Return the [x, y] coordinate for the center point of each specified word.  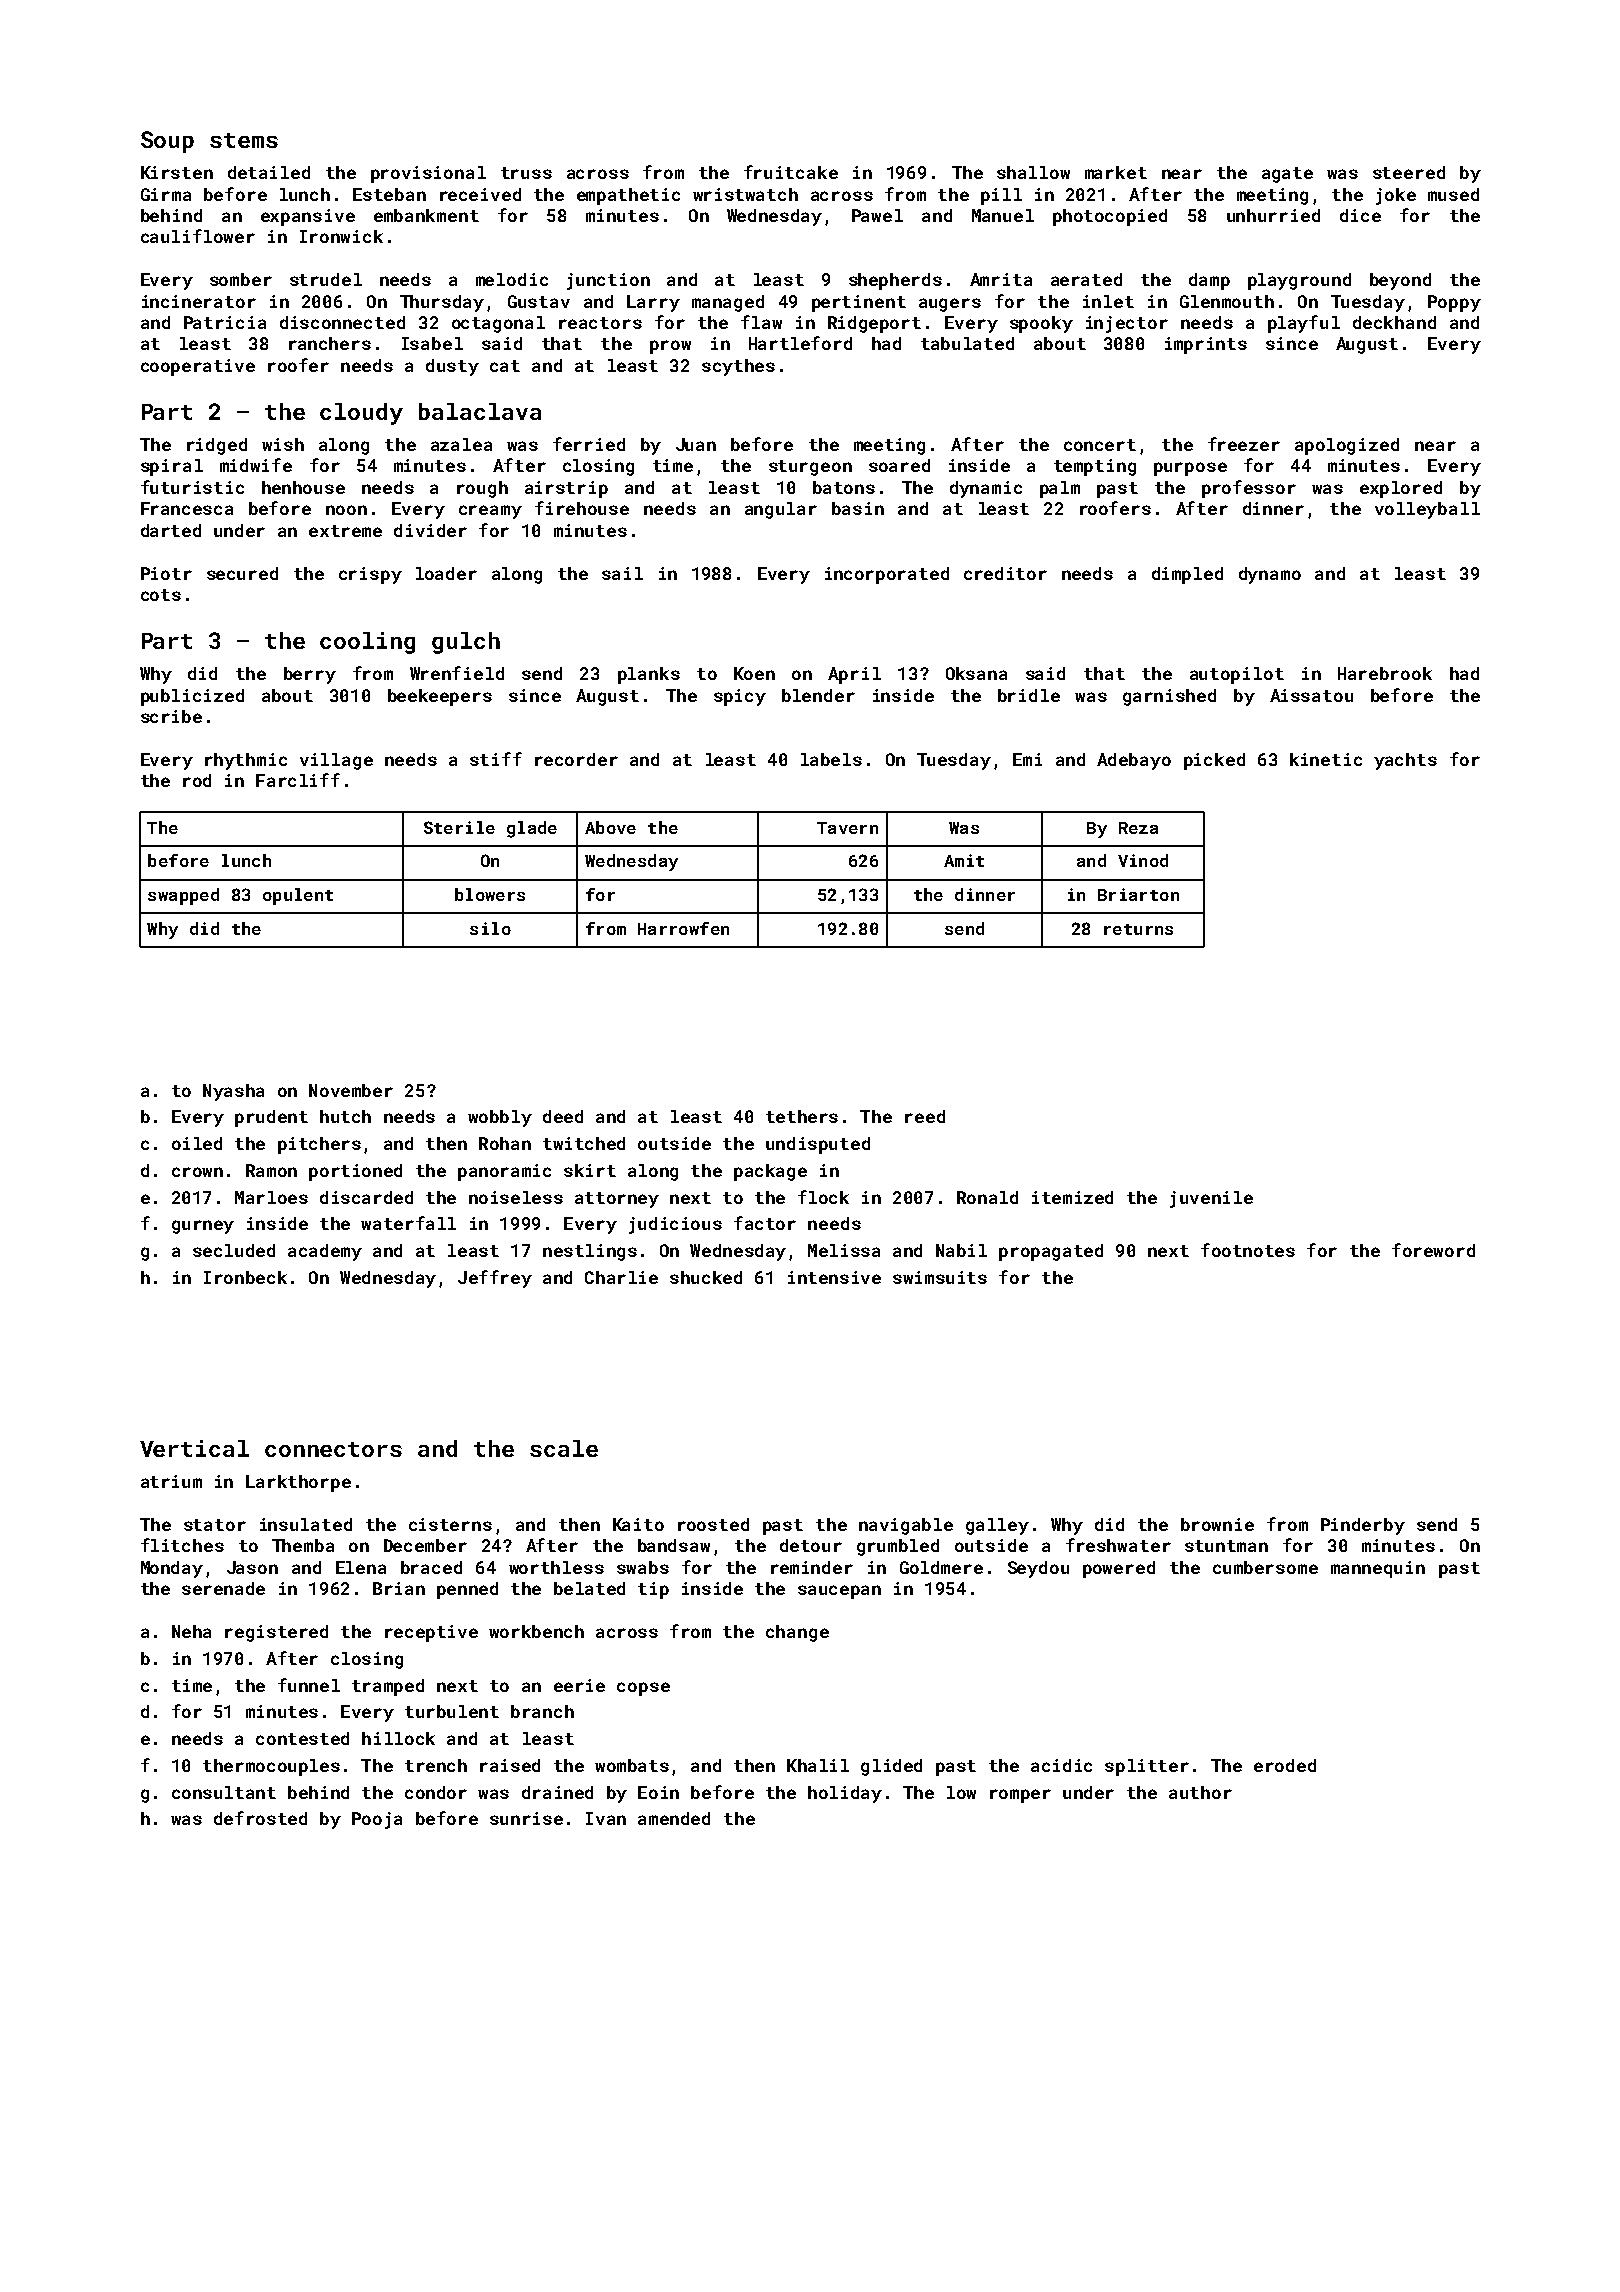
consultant [224, 1792]
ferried [589, 444]
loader [446, 573]
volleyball [1427, 510]
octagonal [498, 324]
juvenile [1211, 1199]
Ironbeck [245, 1277]
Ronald [987, 1197]
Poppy [1454, 303]
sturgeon [810, 468]
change [797, 1633]
